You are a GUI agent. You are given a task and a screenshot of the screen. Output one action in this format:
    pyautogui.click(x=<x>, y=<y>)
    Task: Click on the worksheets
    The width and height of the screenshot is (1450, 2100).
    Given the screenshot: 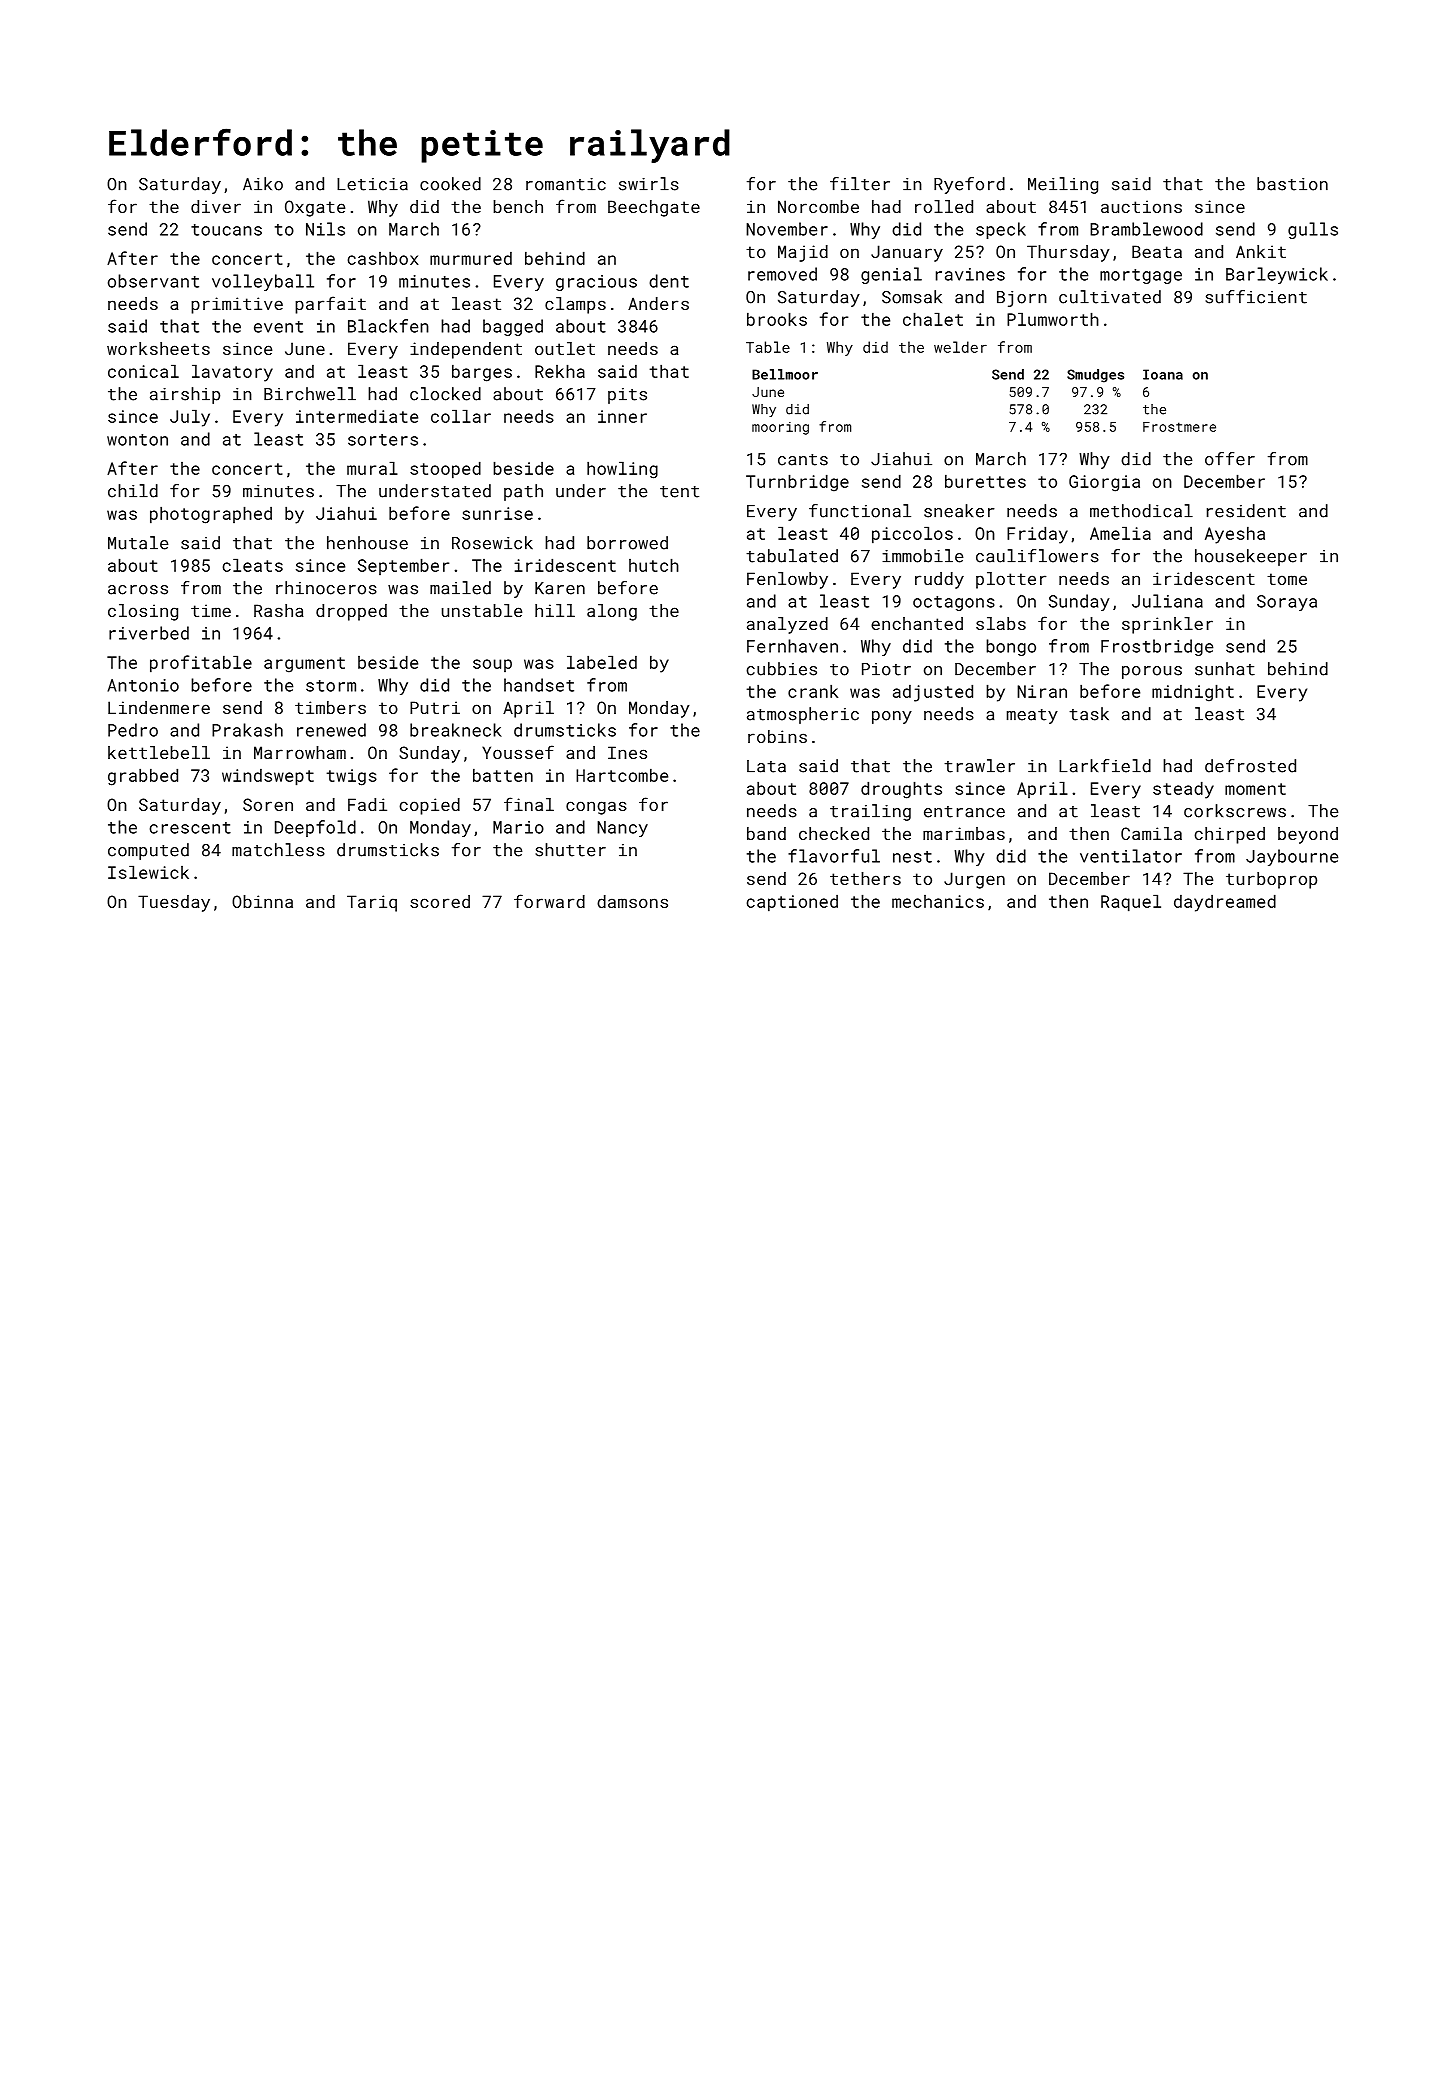 What is the action you would take?
    pyautogui.click(x=158, y=348)
